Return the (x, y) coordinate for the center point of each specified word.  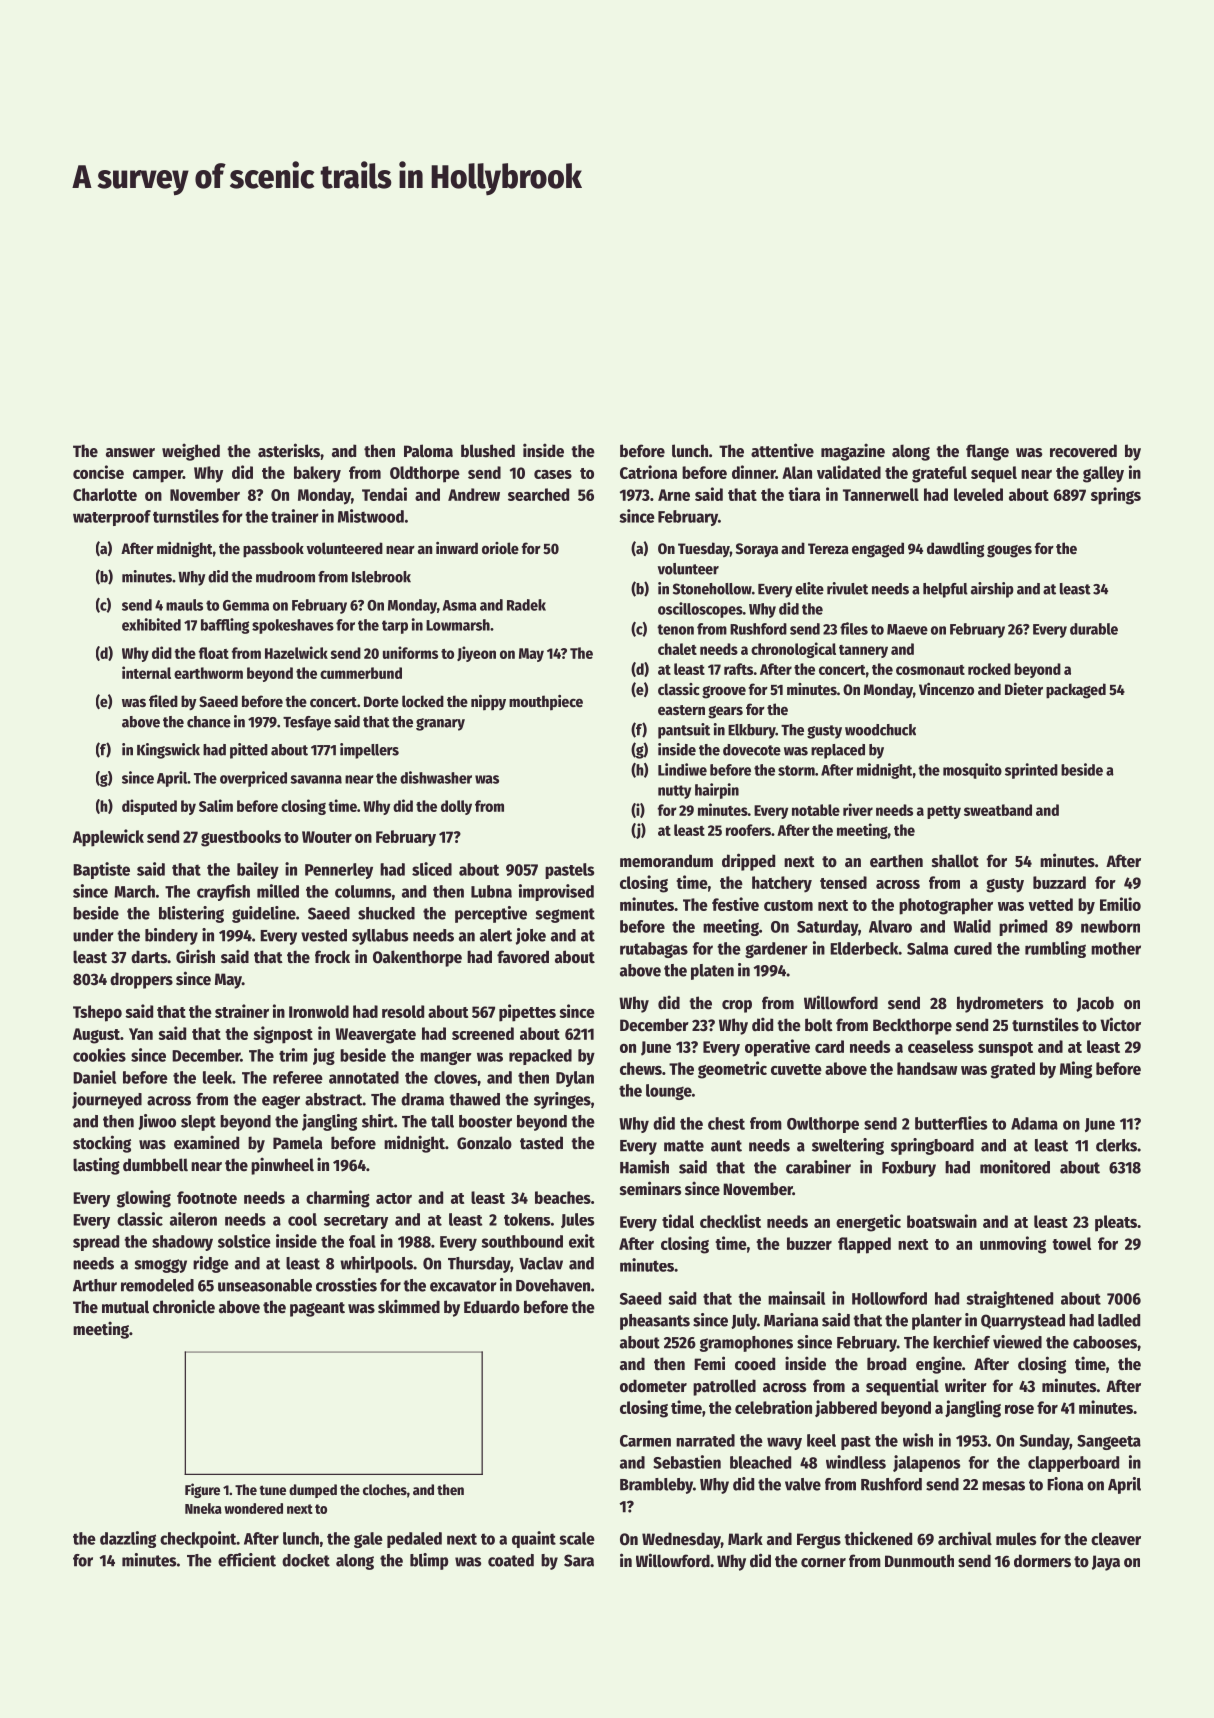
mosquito (972, 771)
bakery (317, 474)
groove (724, 692)
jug (324, 1056)
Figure (202, 1490)
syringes (562, 1100)
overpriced (253, 779)
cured (973, 948)
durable (1094, 629)
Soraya (757, 550)
